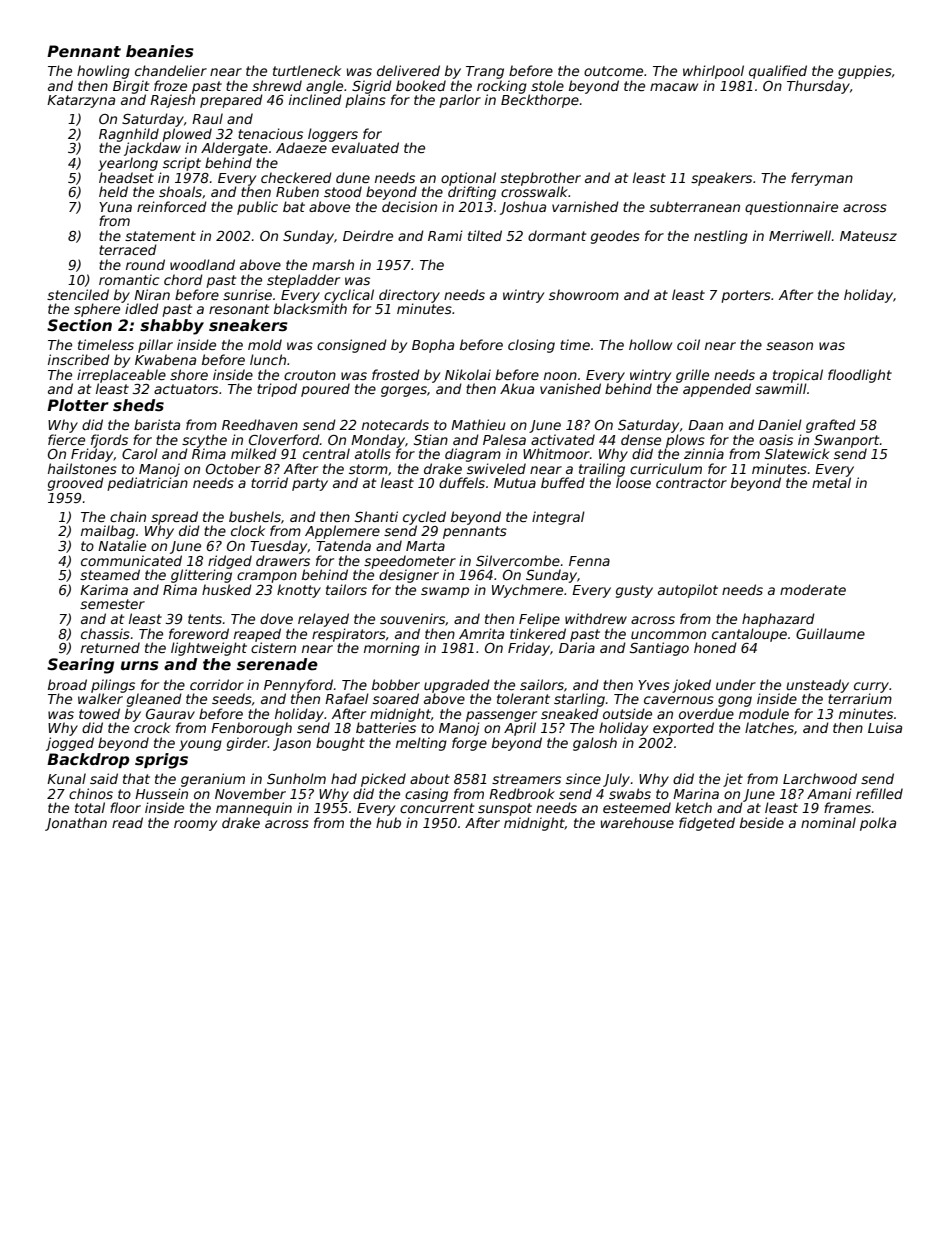 The width and height of the document is (952, 1233). Describe the element at coordinates (818, 87) in the document. I see `Thursday` at that location.
